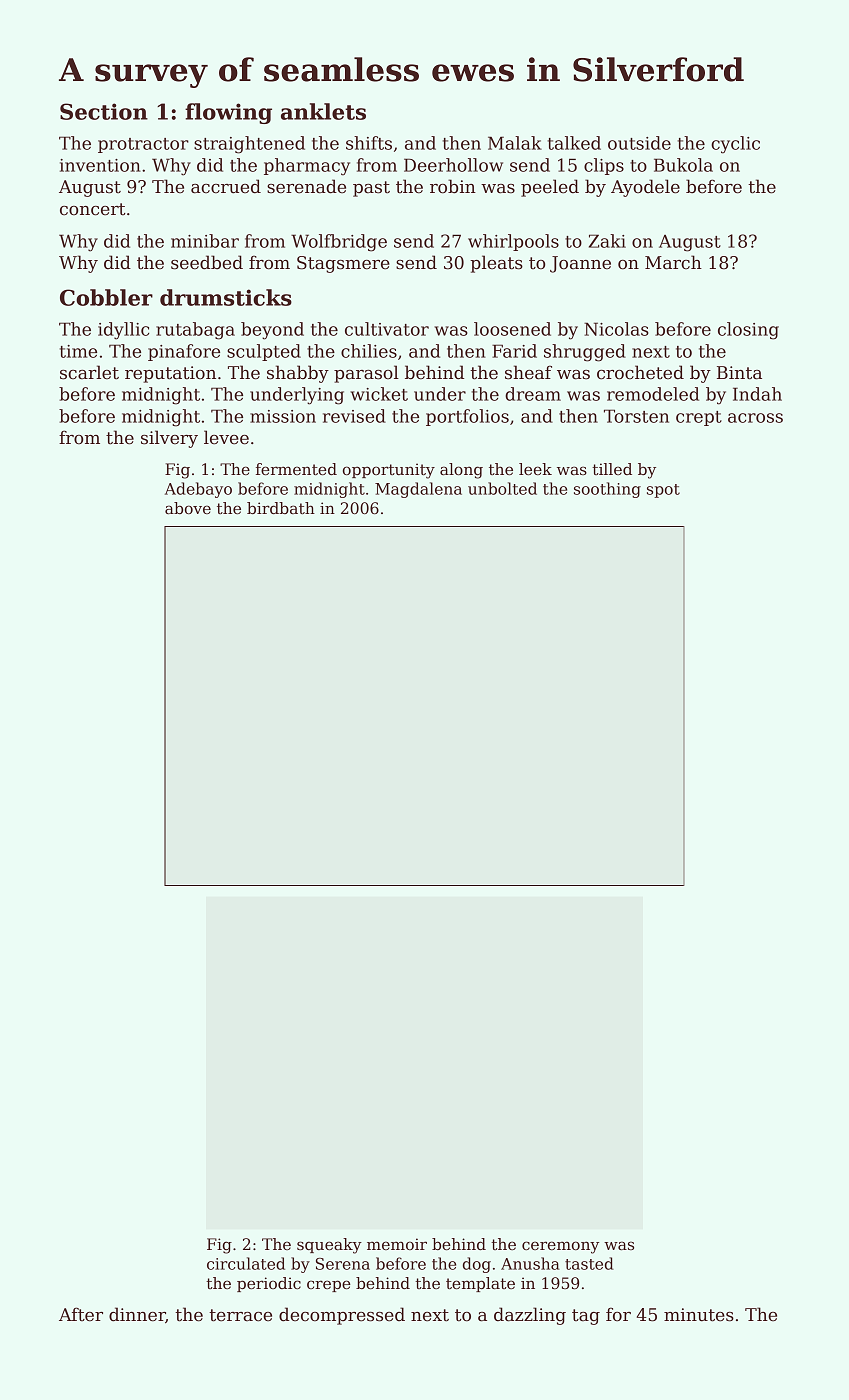 This screenshot has height=1400, width=849. What do you see at coordinates (188, 508) in the screenshot?
I see `above` at bounding box center [188, 508].
